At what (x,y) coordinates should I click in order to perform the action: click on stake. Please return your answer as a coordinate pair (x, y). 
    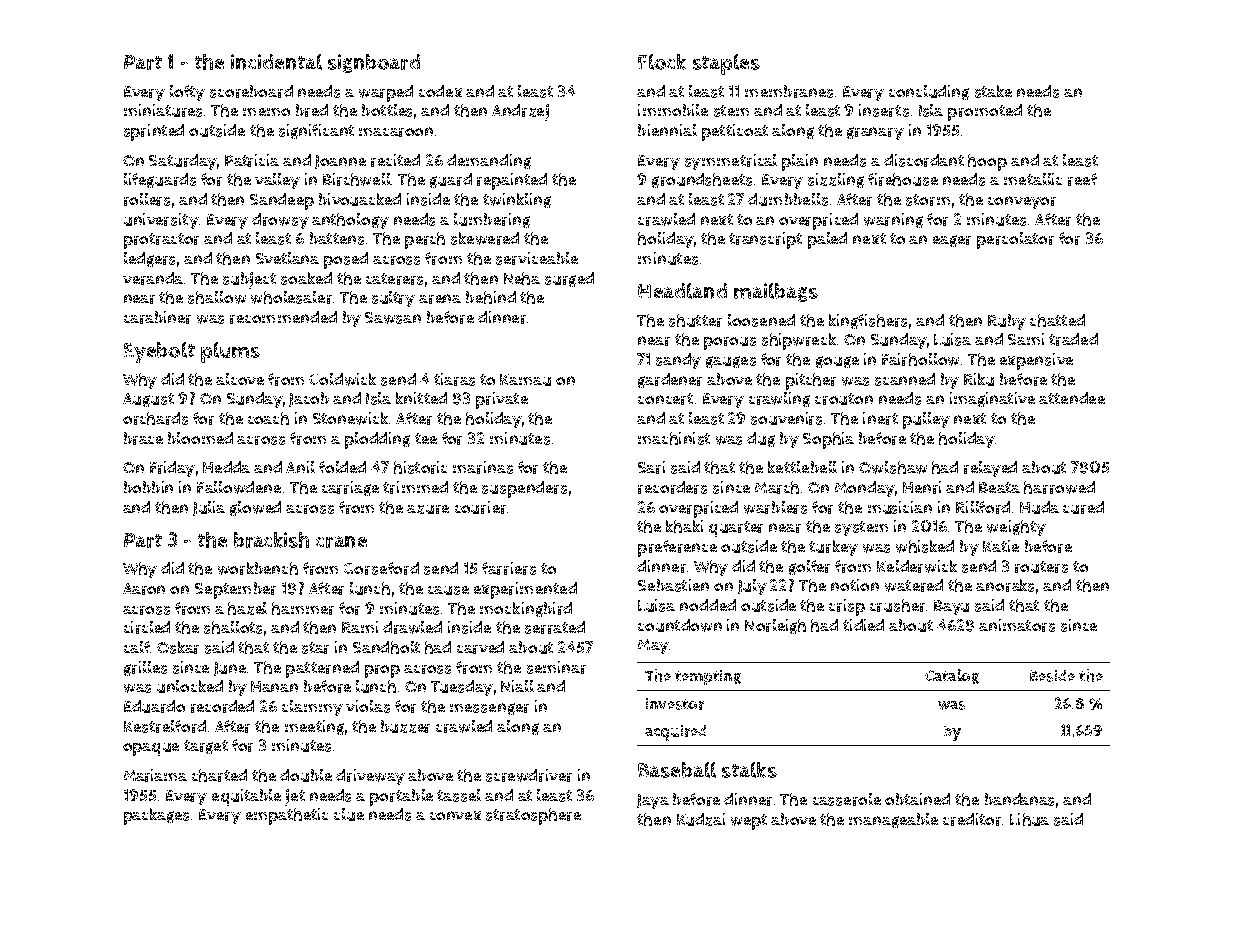
    Looking at the image, I should click on (993, 91).
